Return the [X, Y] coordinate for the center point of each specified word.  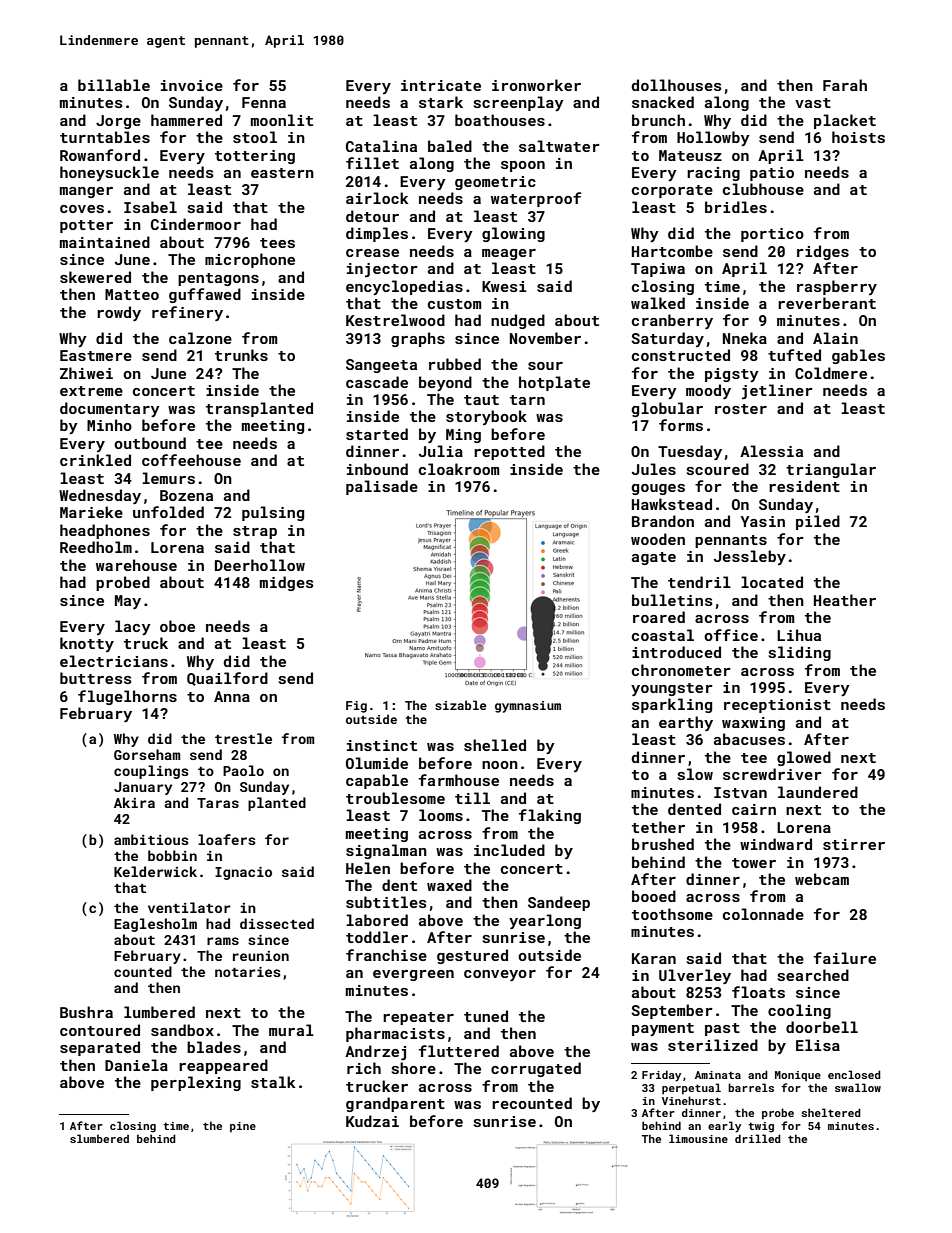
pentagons [218, 279]
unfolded [168, 512]
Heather [845, 600]
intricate [441, 85]
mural [291, 1030]
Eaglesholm [155, 925]
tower [754, 863]
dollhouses [677, 85]
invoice [192, 85]
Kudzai [372, 1121]
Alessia [771, 451]
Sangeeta [381, 366]
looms [441, 815]
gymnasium [528, 707]
